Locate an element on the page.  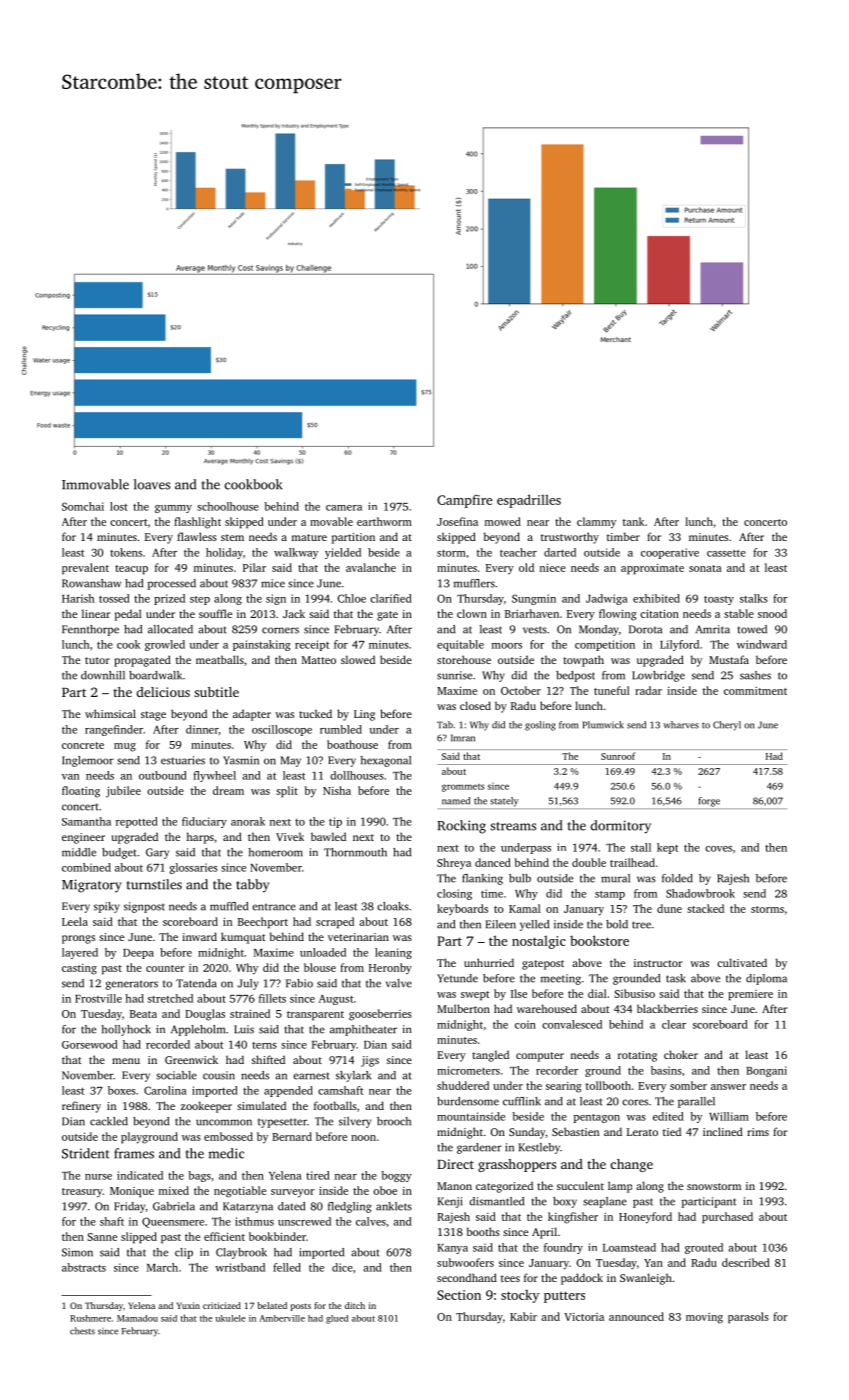
Shadowbrook is located at coordinates (700, 893).
